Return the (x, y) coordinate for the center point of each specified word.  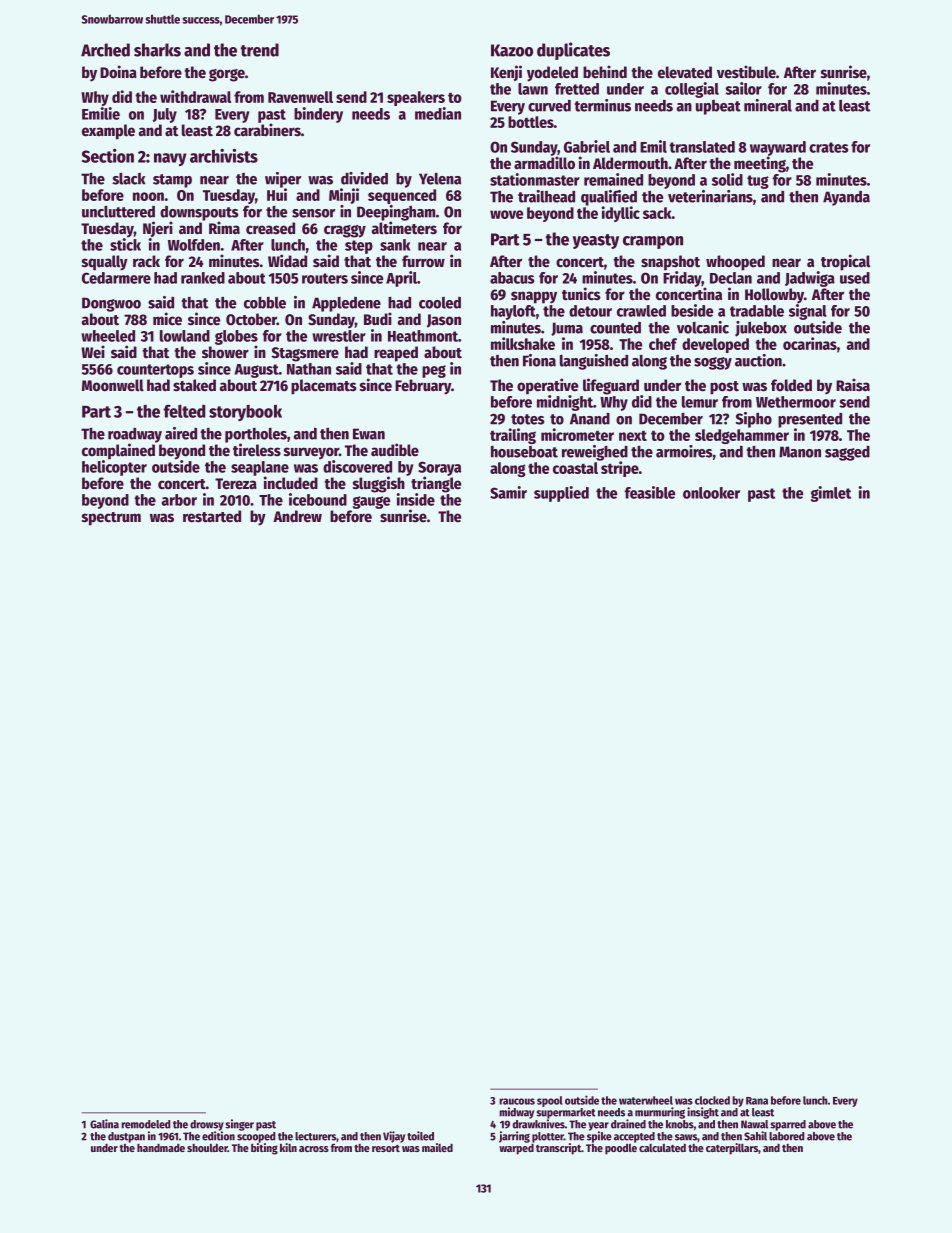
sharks (157, 50)
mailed (437, 1147)
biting (264, 1149)
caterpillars (732, 1149)
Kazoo (512, 50)
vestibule (746, 72)
